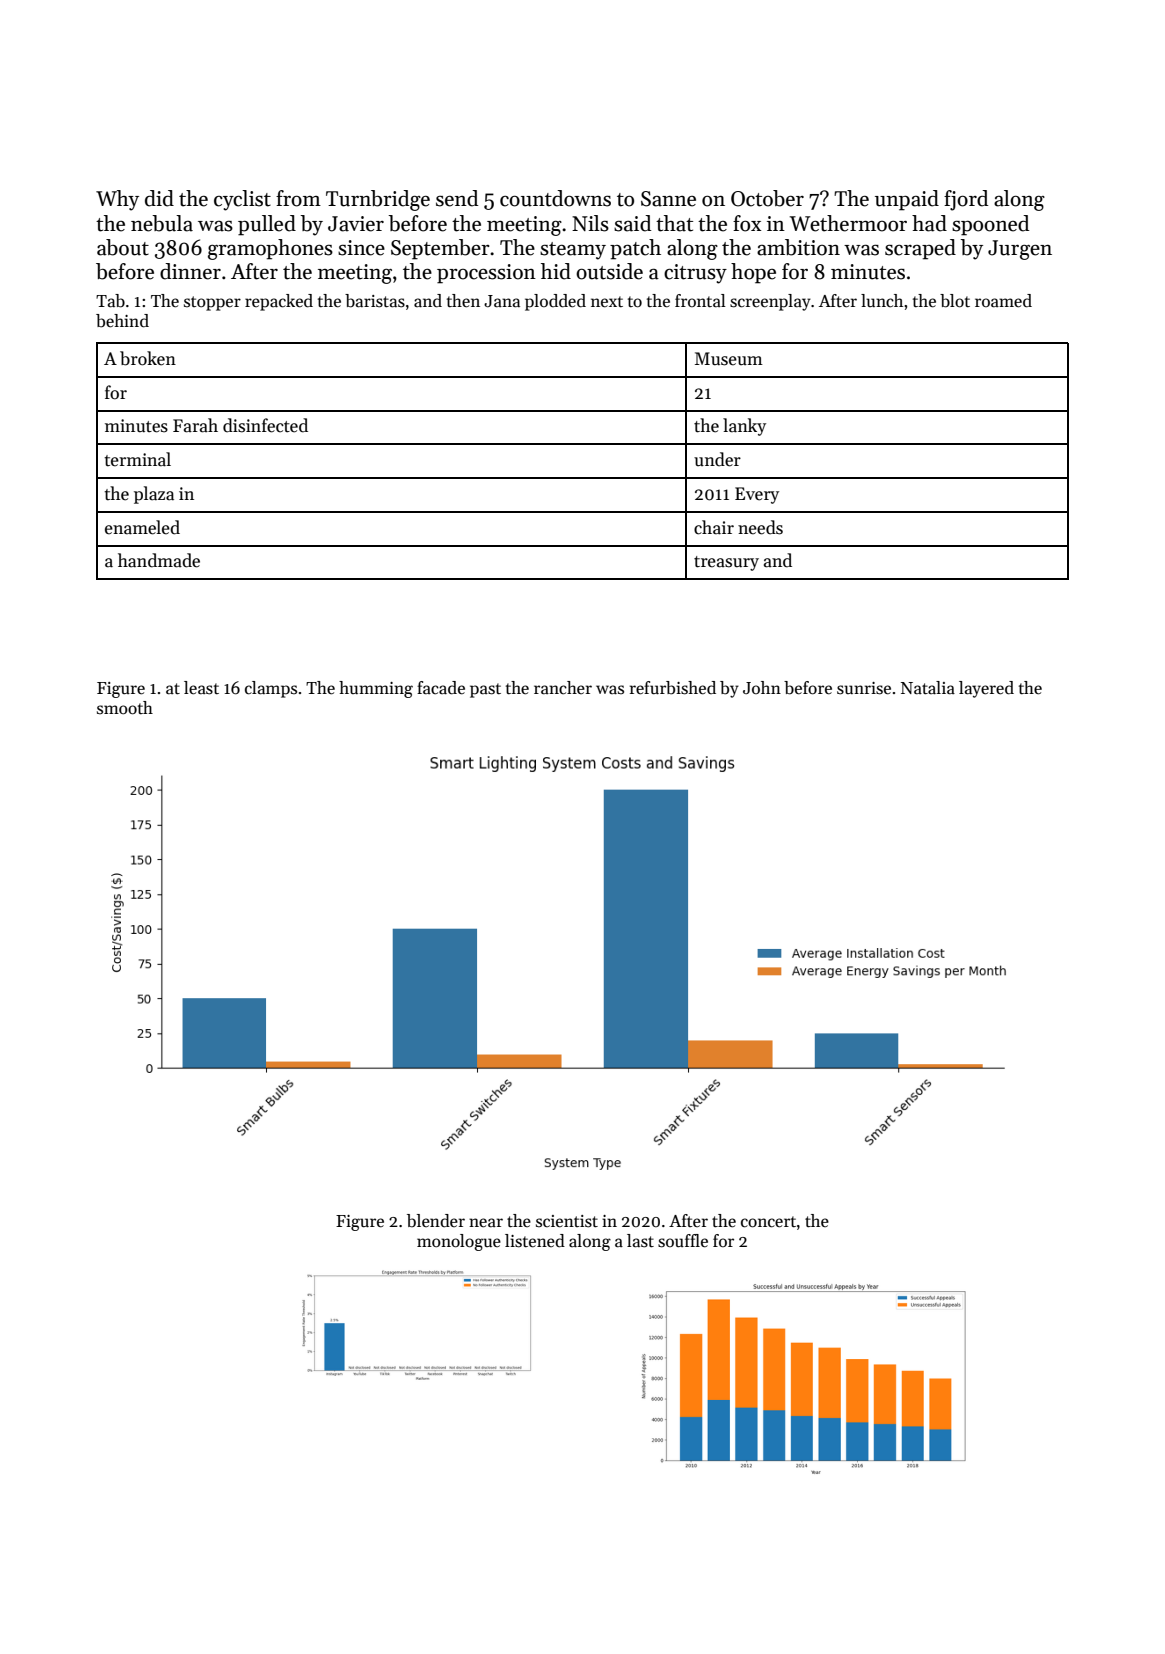 This document has width=1165, height=1654. I want to click on send, so click(457, 198).
